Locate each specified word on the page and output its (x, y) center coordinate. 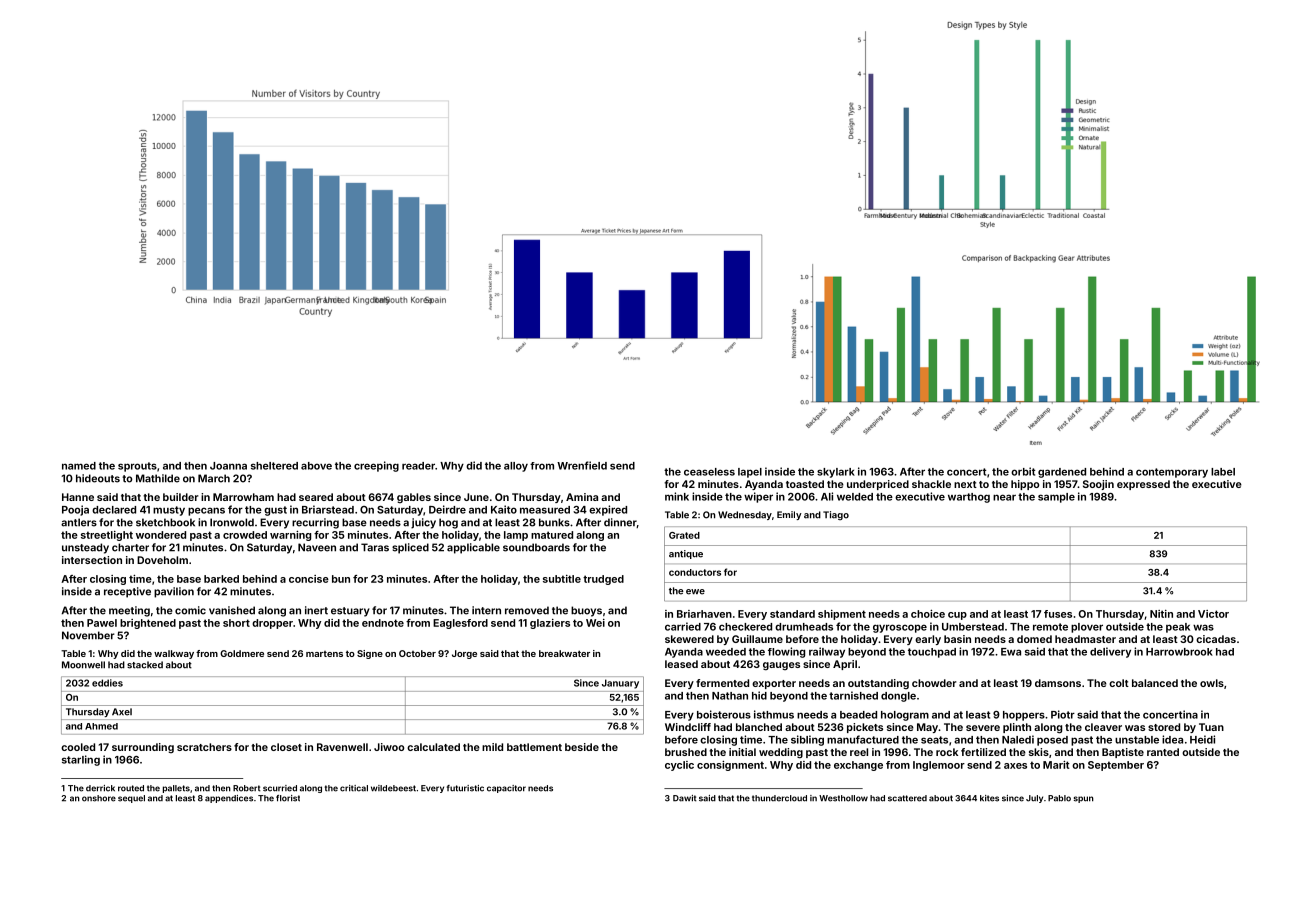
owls (1212, 683)
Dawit (685, 798)
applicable (473, 548)
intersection (92, 560)
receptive (127, 592)
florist (288, 798)
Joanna (228, 466)
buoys (586, 611)
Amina (582, 497)
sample (1056, 498)
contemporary (1172, 473)
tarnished (853, 695)
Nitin (1161, 614)
